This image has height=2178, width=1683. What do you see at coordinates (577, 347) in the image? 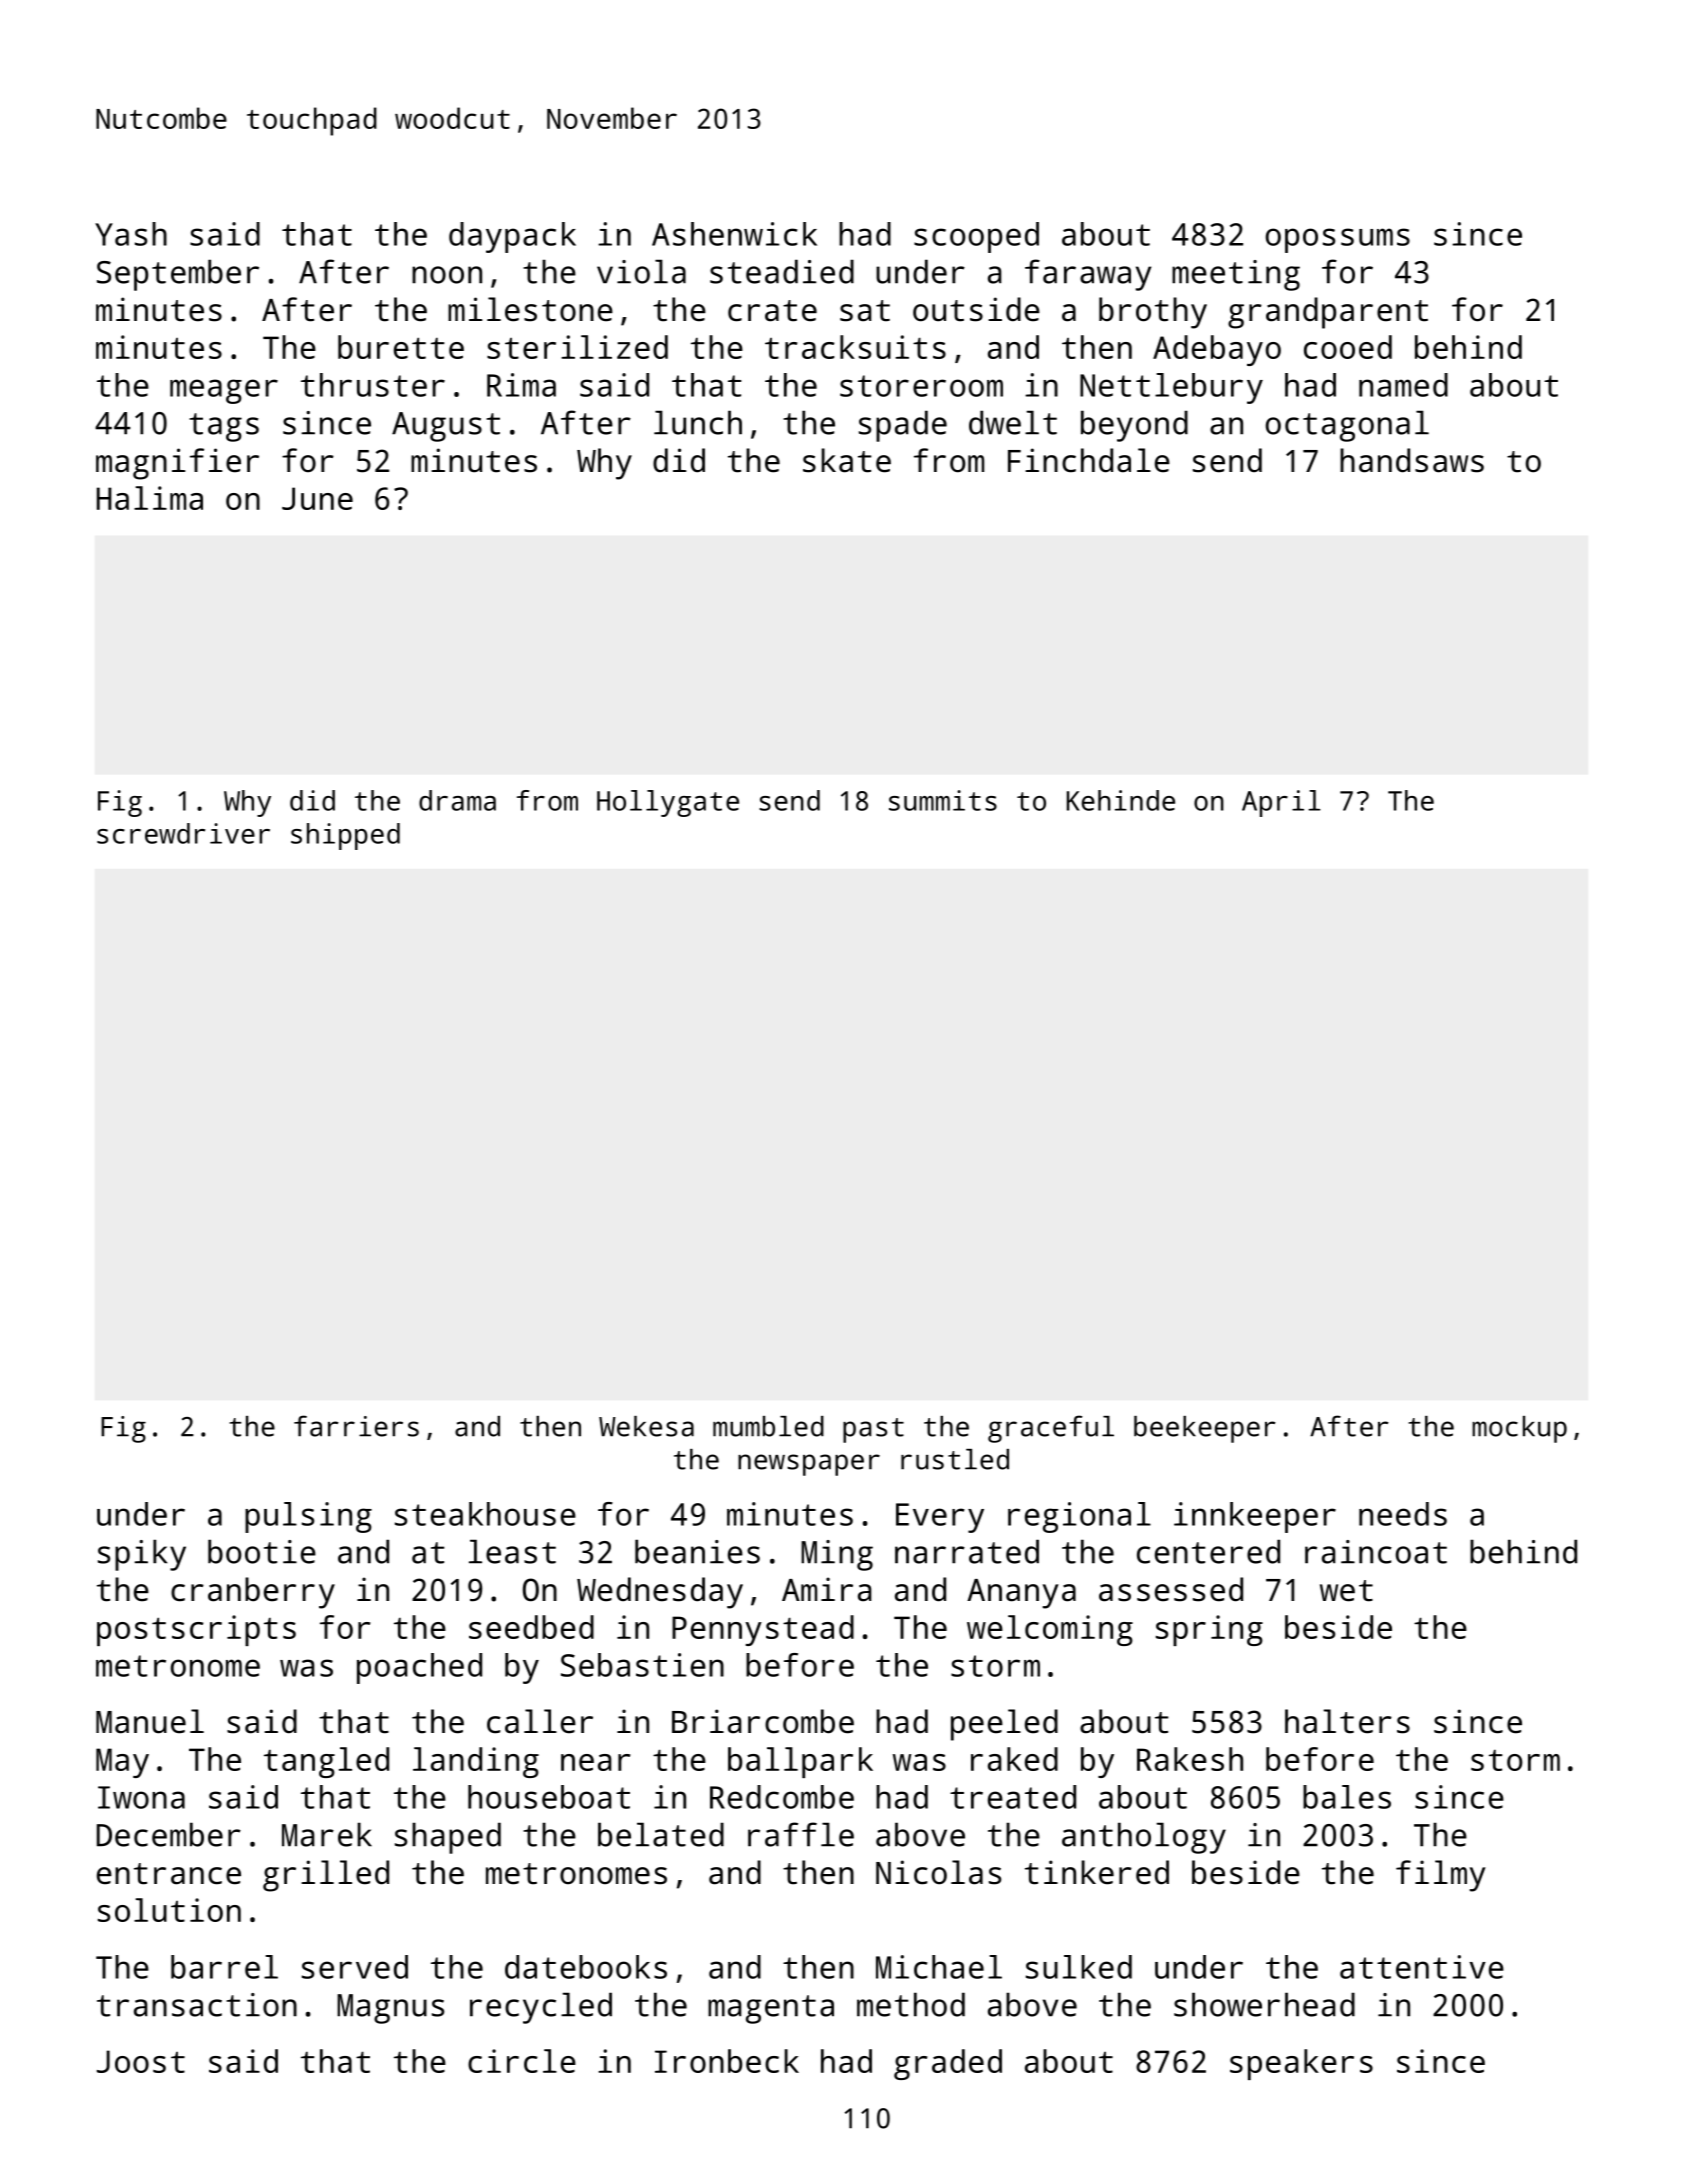
I see `sterilized` at bounding box center [577, 347].
